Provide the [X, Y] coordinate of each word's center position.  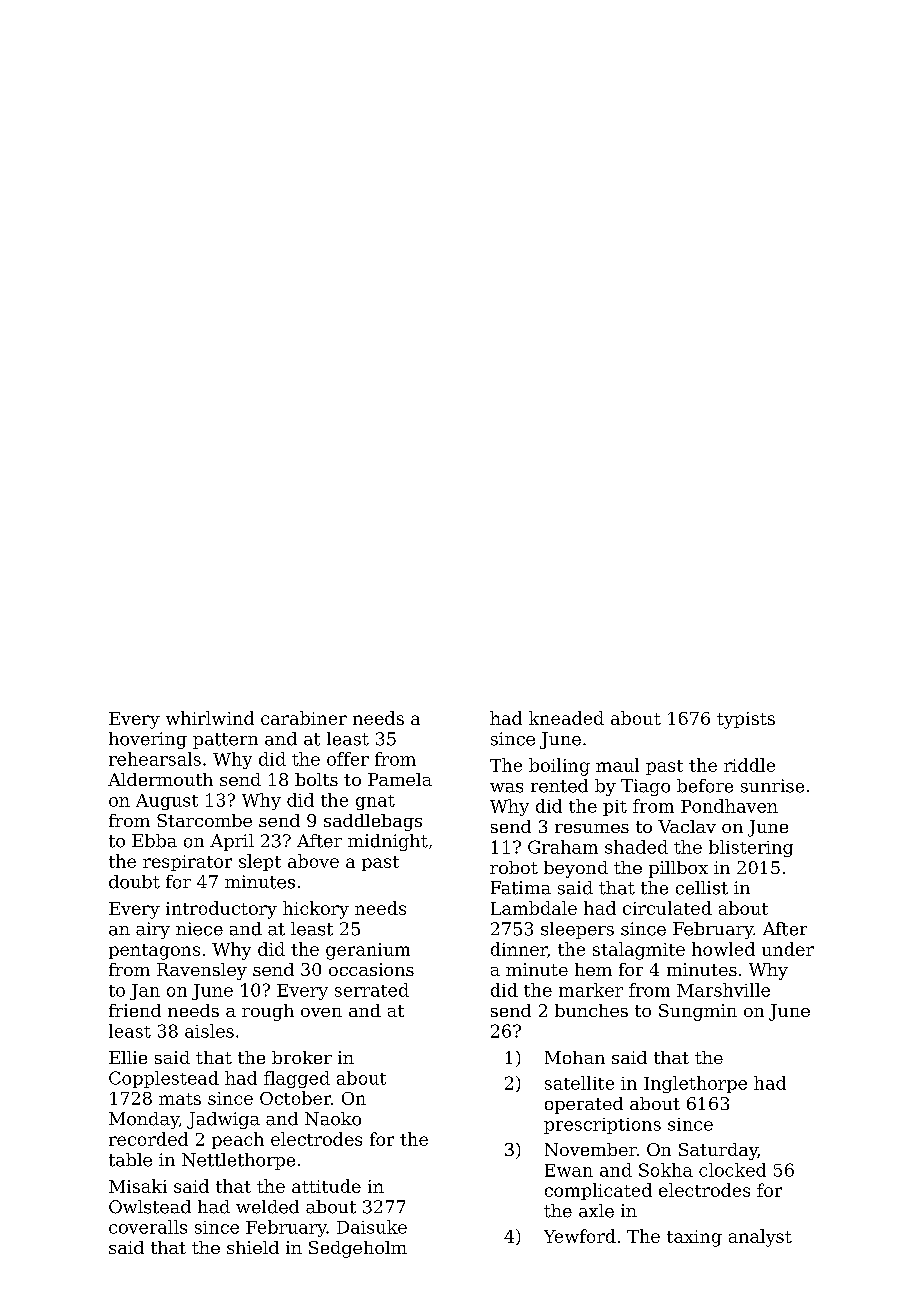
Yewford [580, 1236]
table [130, 1160]
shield [253, 1247]
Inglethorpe [695, 1084]
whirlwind [210, 718]
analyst [760, 1238]
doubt [134, 882]
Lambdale [534, 908]
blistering [751, 848]
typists [746, 720]
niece [199, 929]
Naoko [333, 1119]
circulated [667, 908]
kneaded [566, 718]
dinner [519, 950]
